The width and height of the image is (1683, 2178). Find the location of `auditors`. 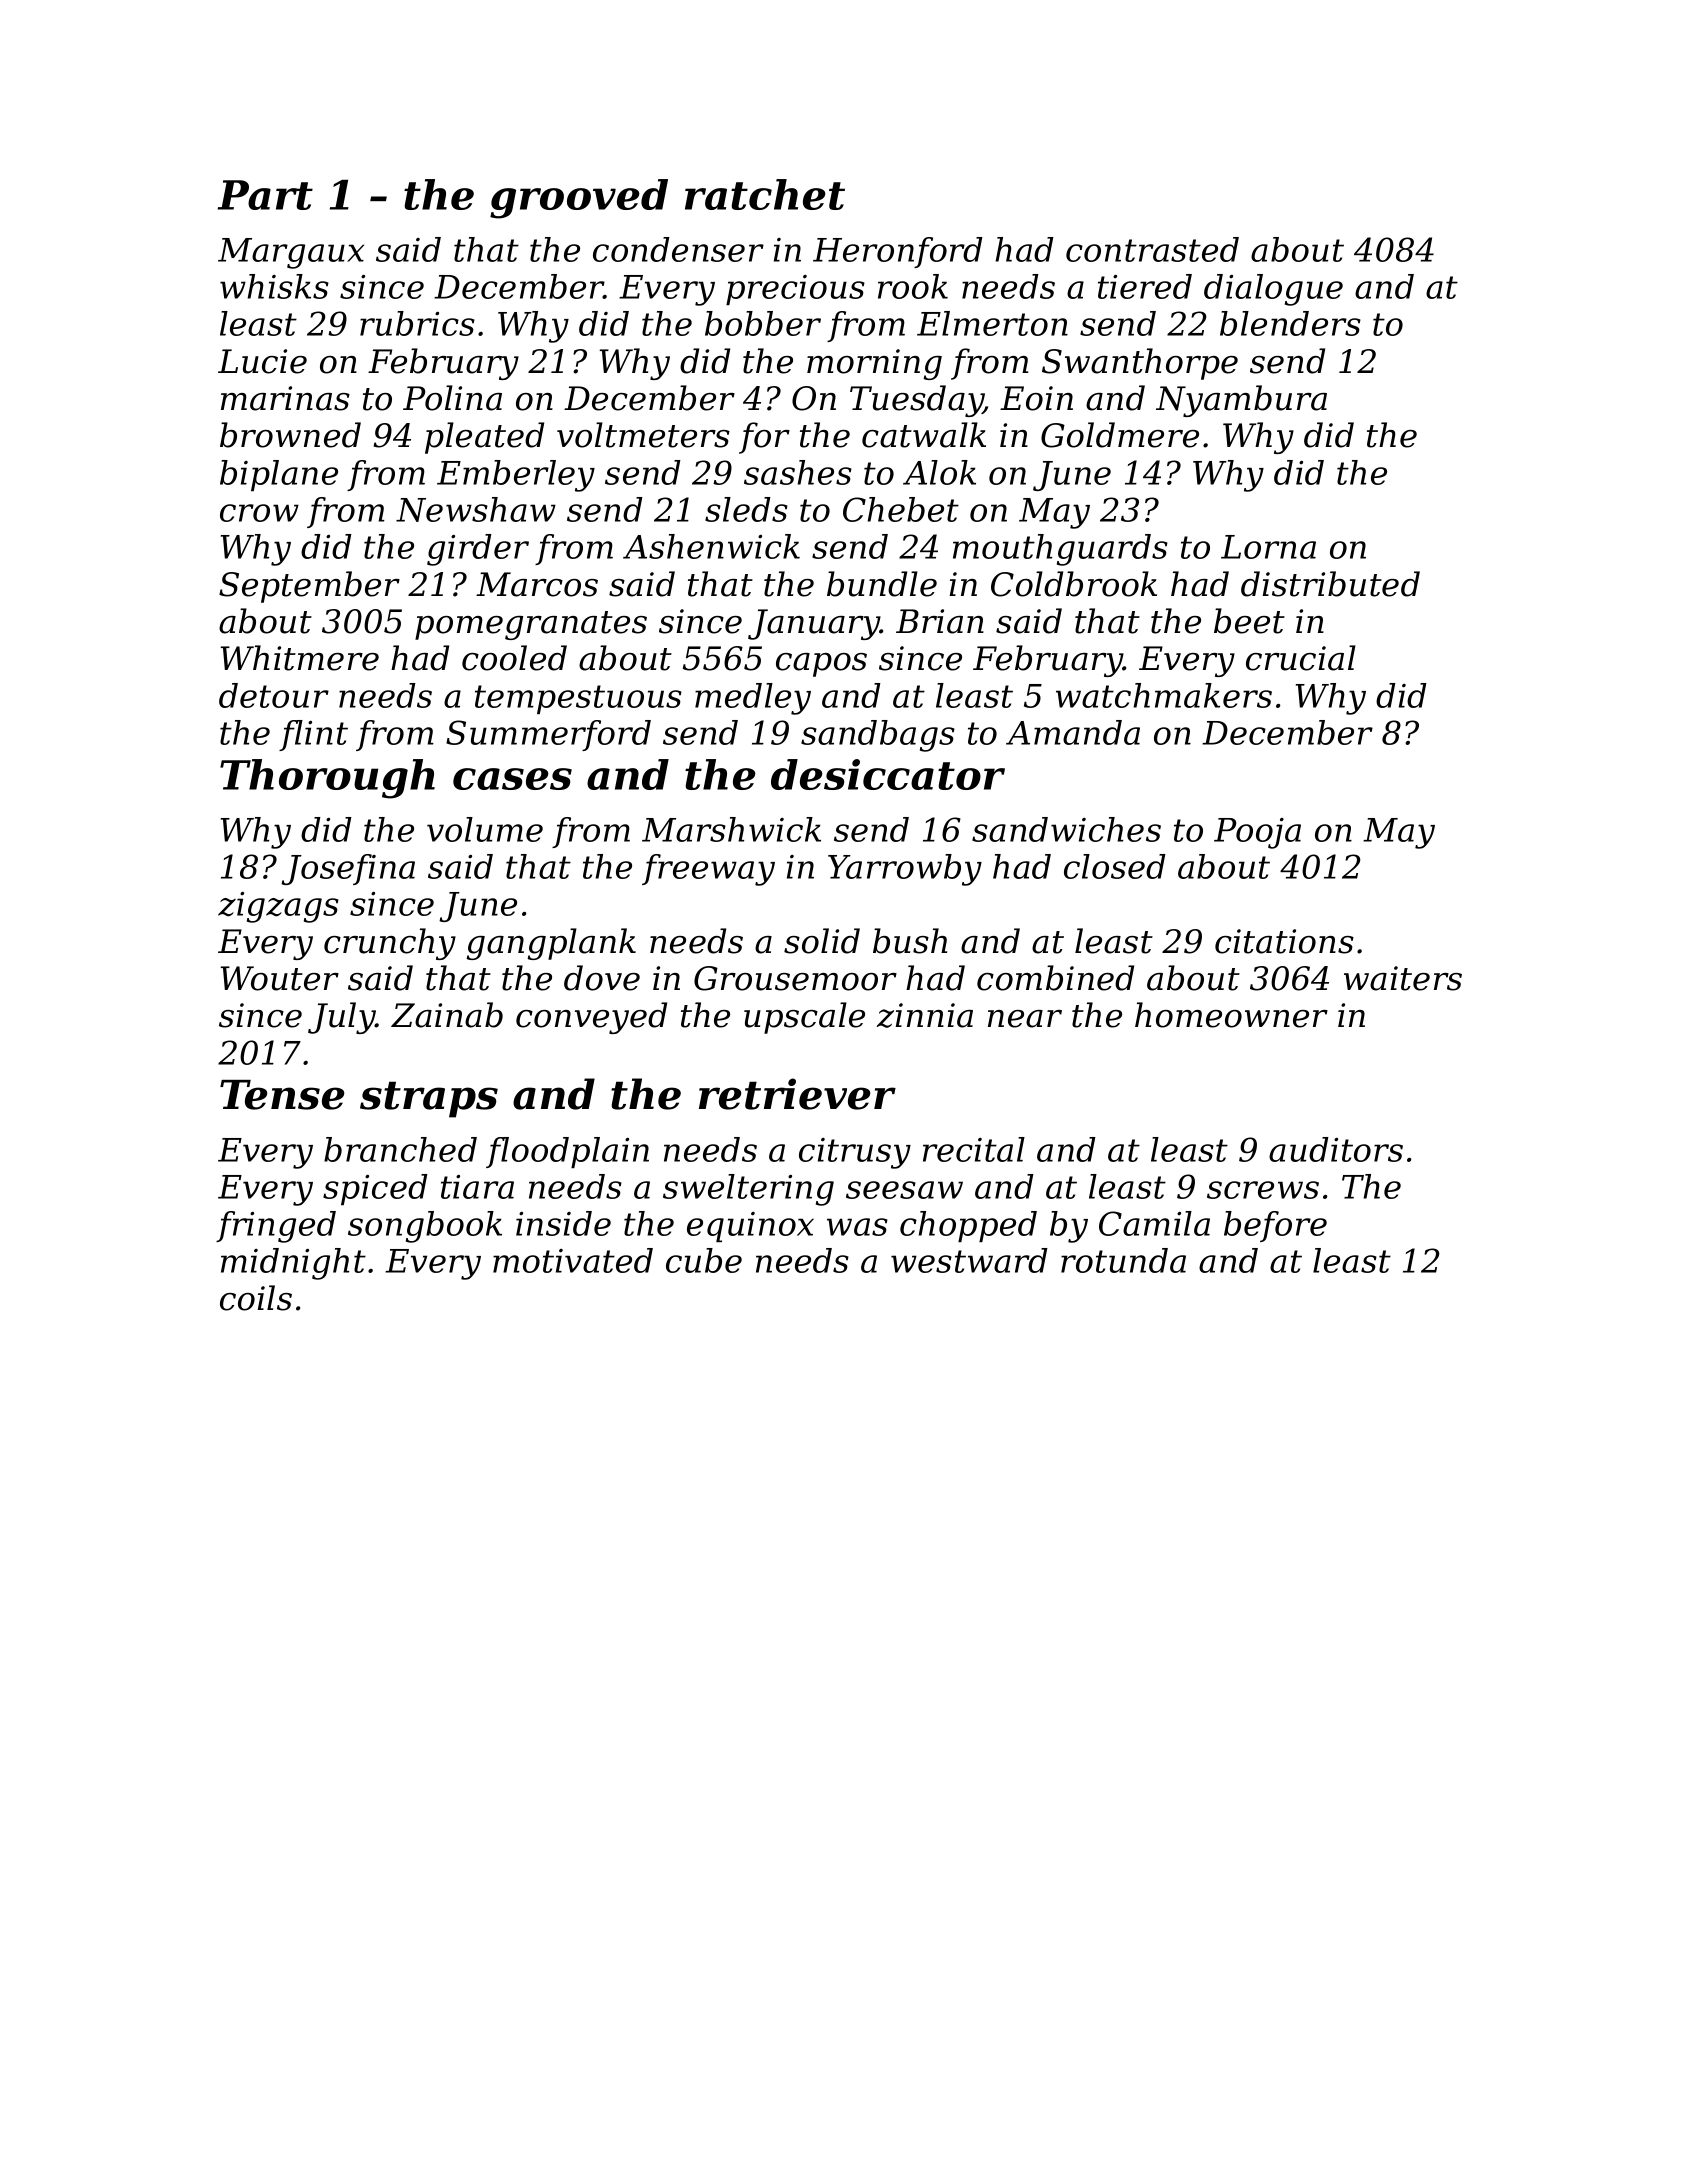

auditors is located at coordinates (1336, 1149).
